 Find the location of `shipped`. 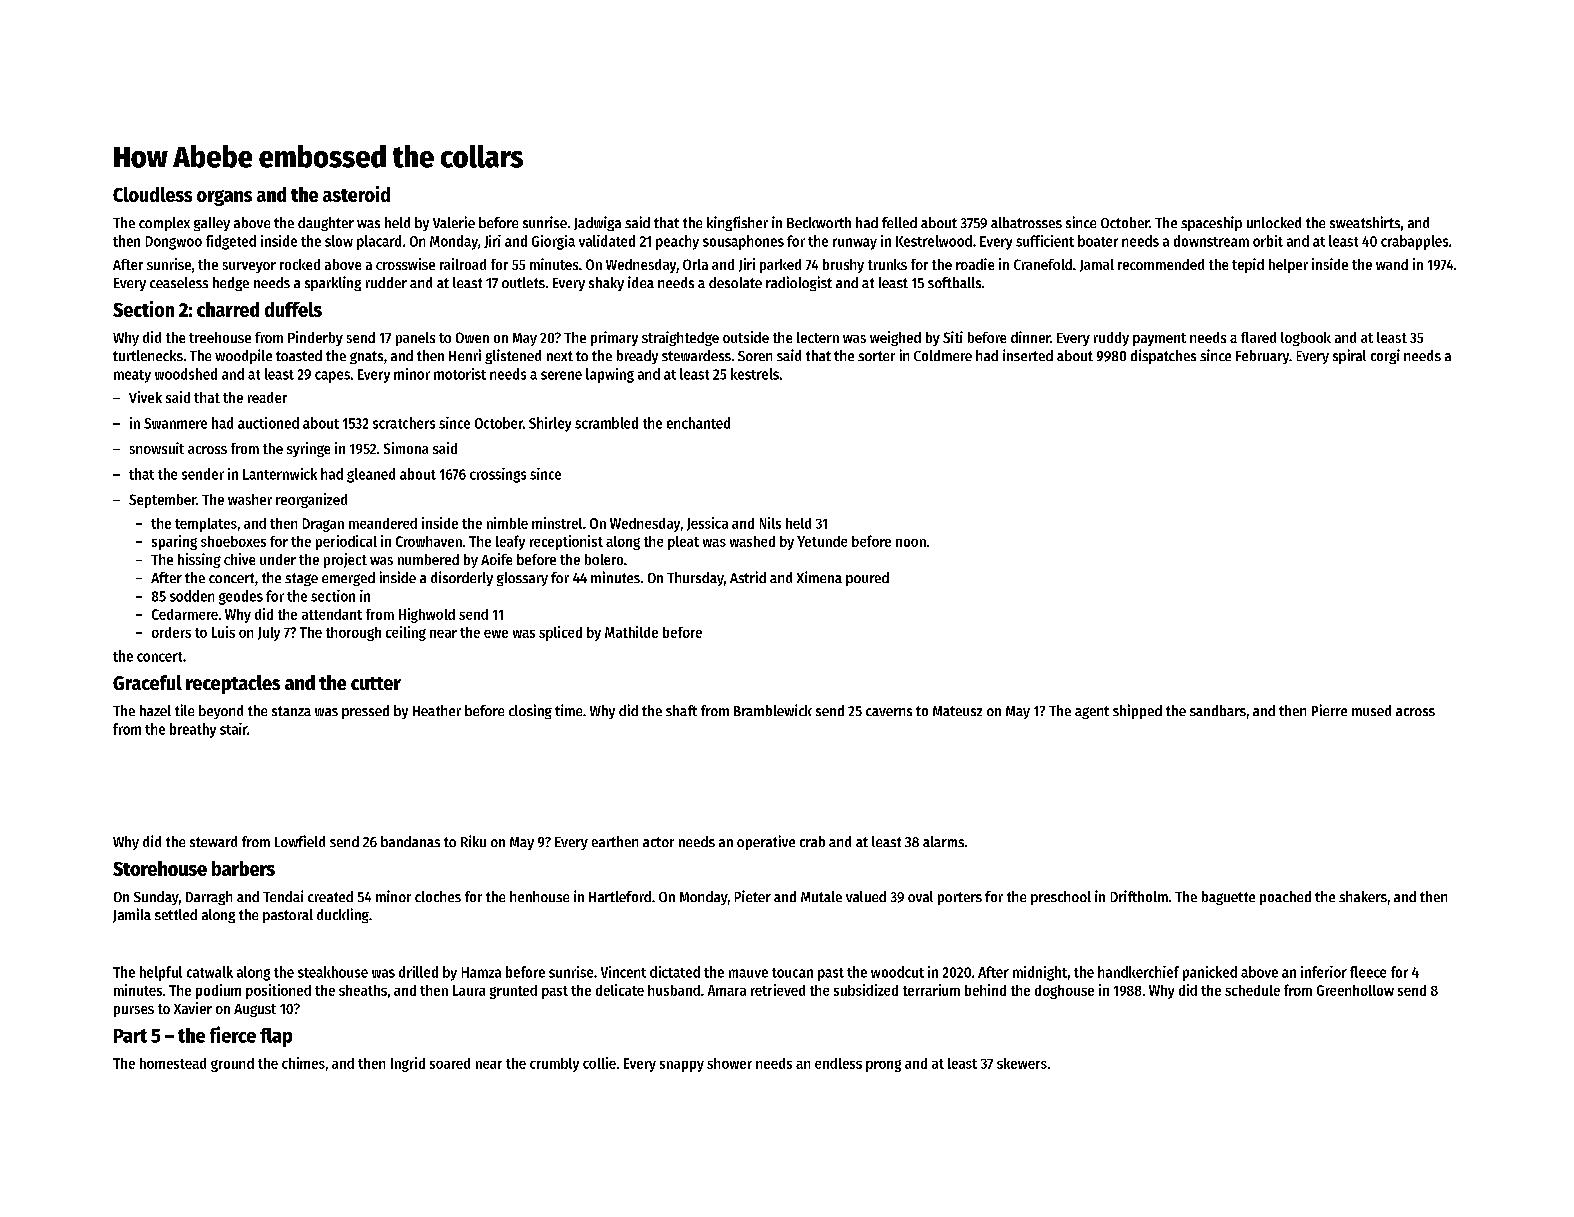

shipped is located at coordinates (1137, 711).
